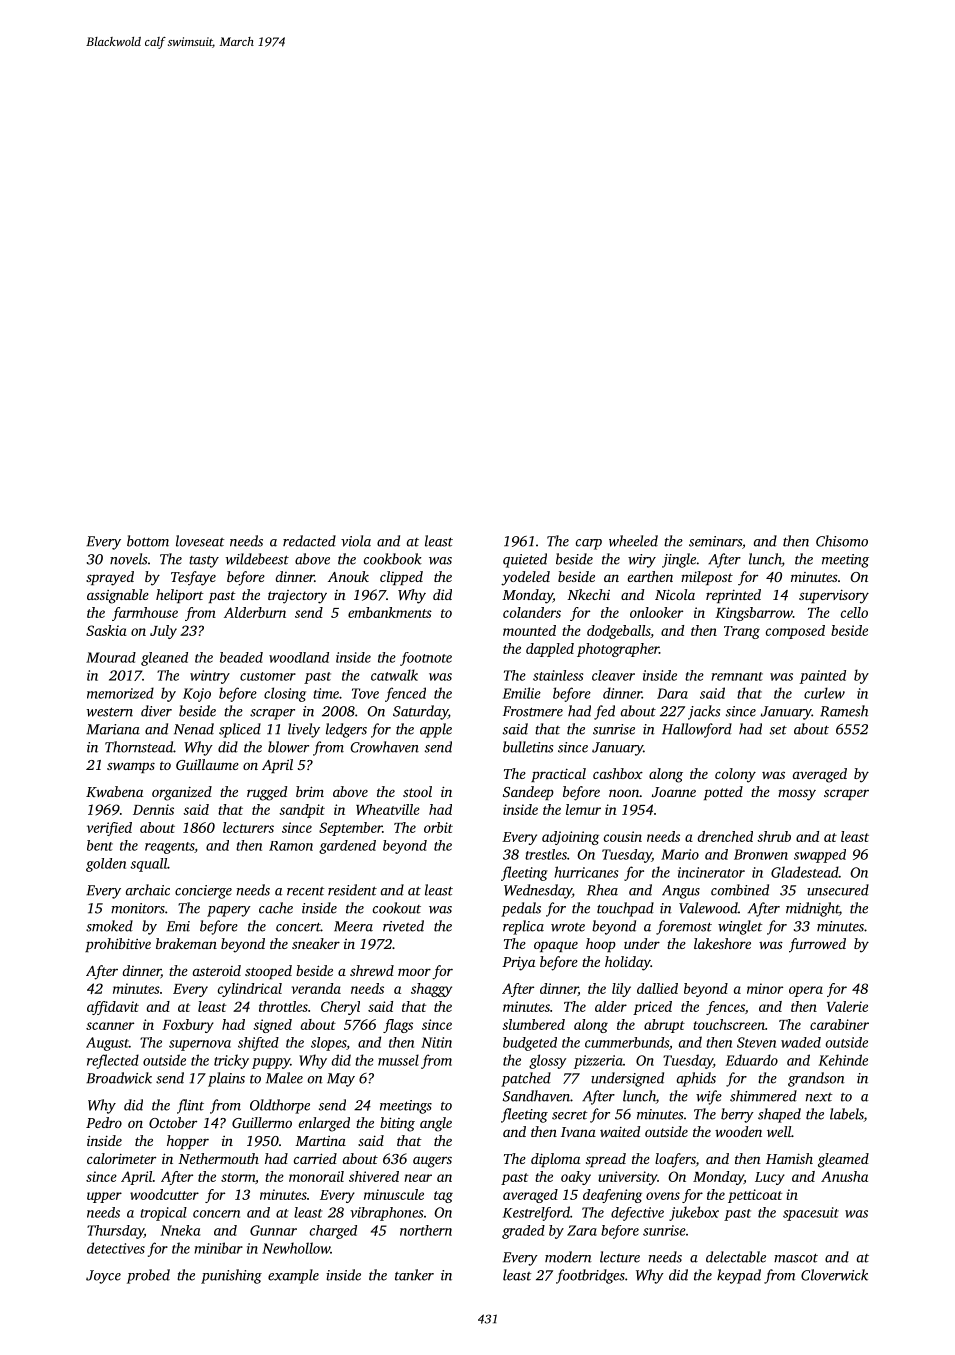 This screenshot has width=955, height=1355. Describe the element at coordinates (838, 890) in the screenshot. I see `unsecured` at that location.
